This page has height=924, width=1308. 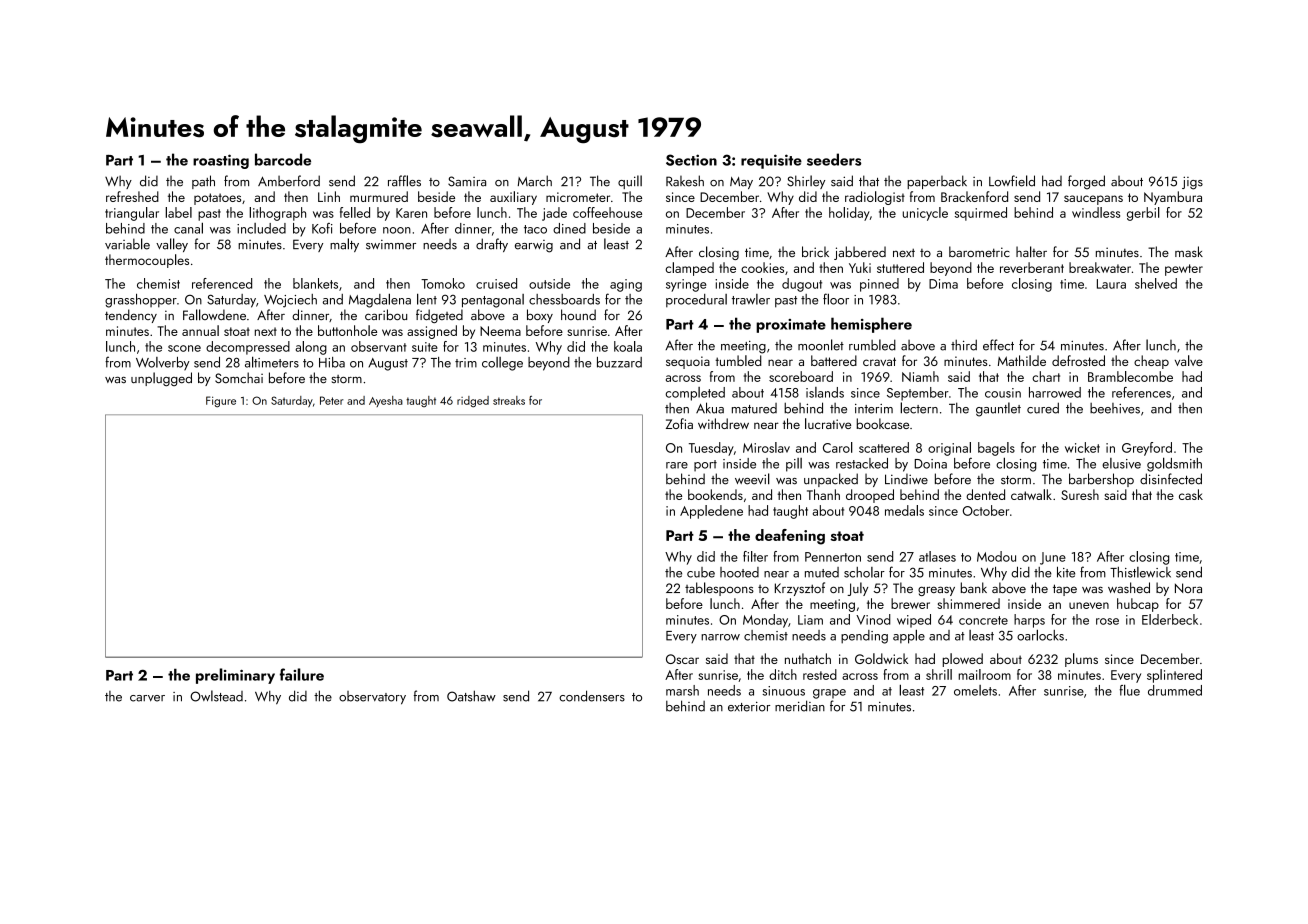 What do you see at coordinates (178, 212) in the page?
I see `label` at bounding box center [178, 212].
